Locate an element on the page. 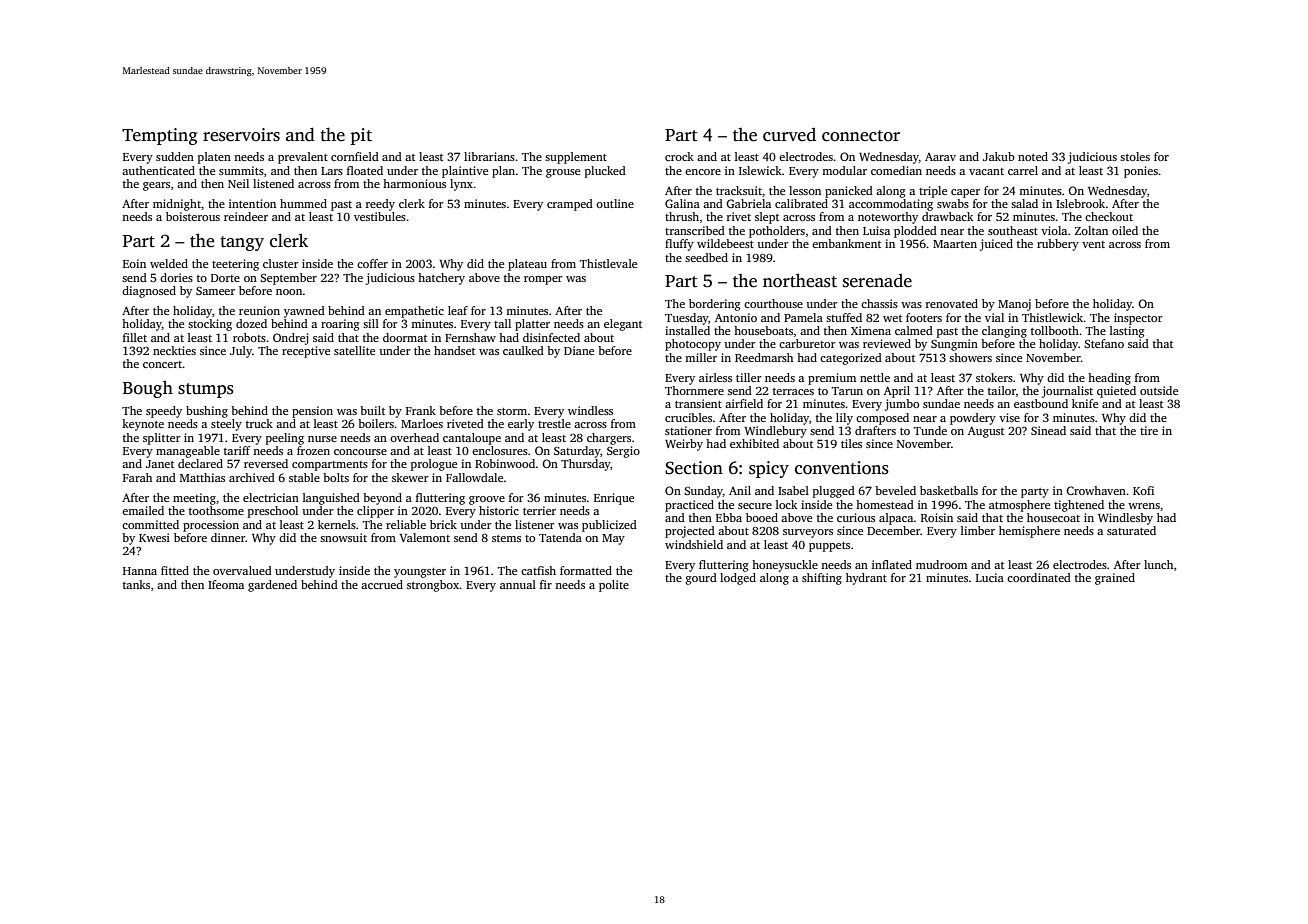 Image resolution: width=1308 pixels, height=924 pixels. tanks is located at coordinates (136, 584).
